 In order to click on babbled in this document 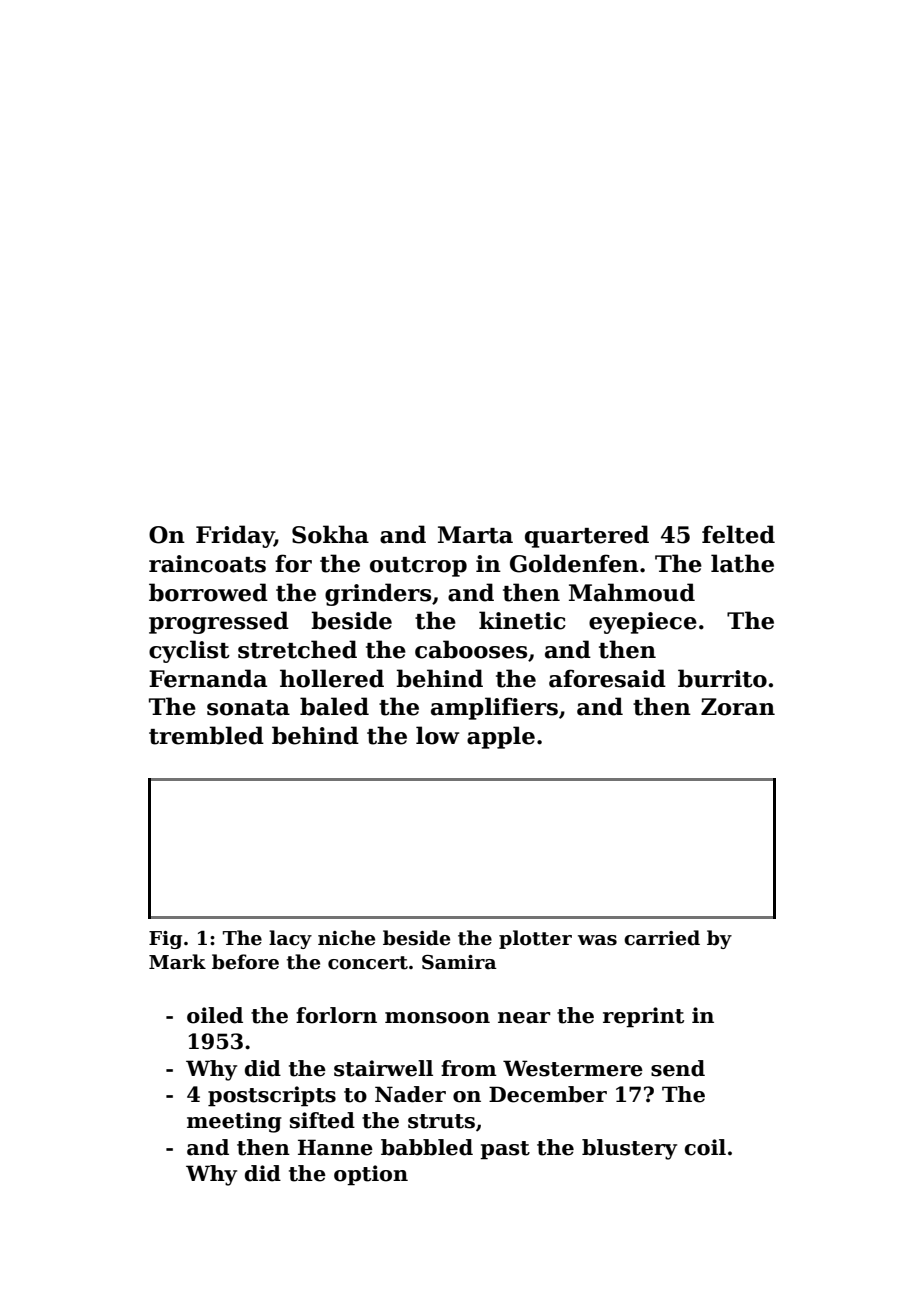, I will do `click(427, 1147)`.
